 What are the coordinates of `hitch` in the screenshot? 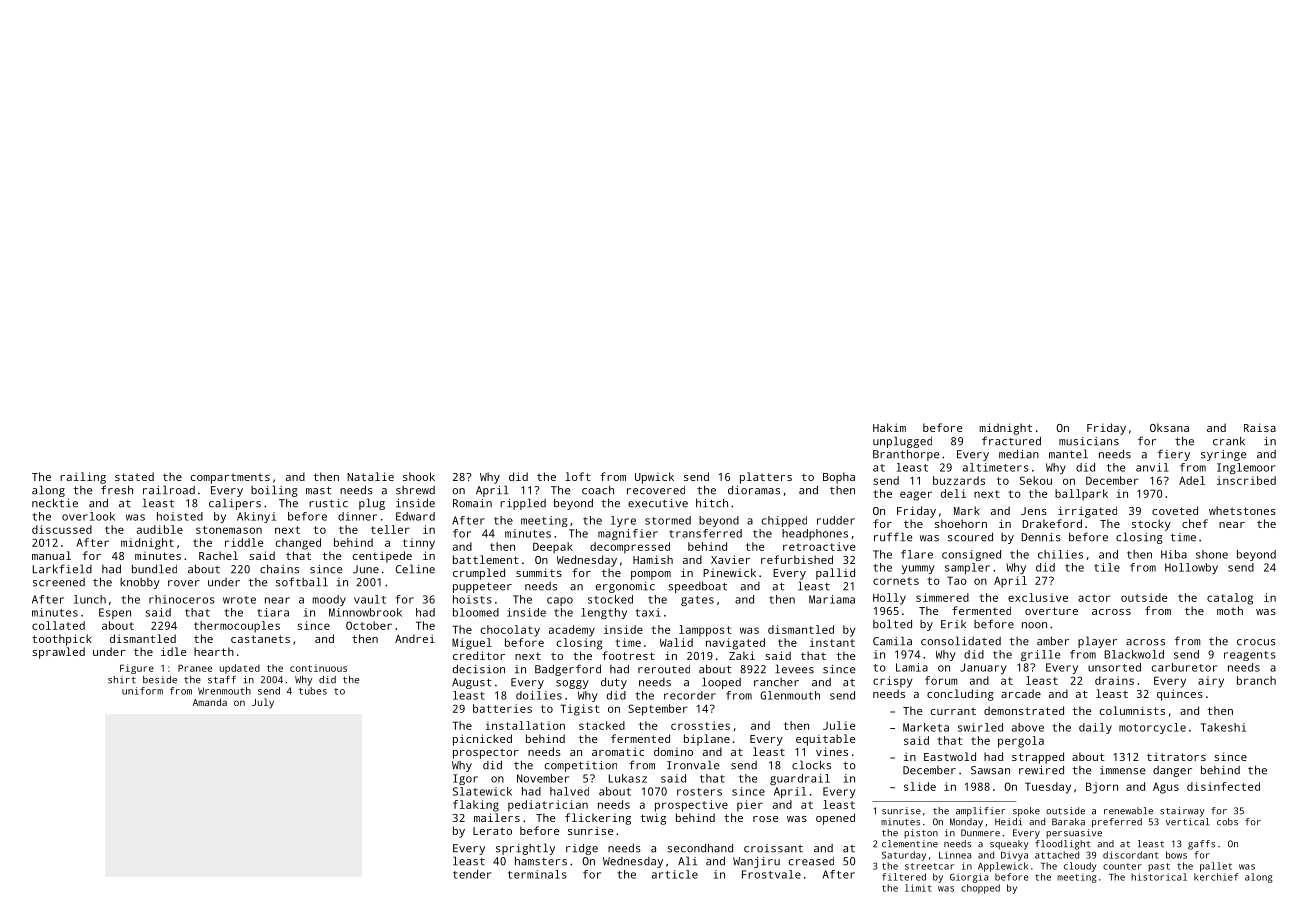 It's located at (712, 503).
